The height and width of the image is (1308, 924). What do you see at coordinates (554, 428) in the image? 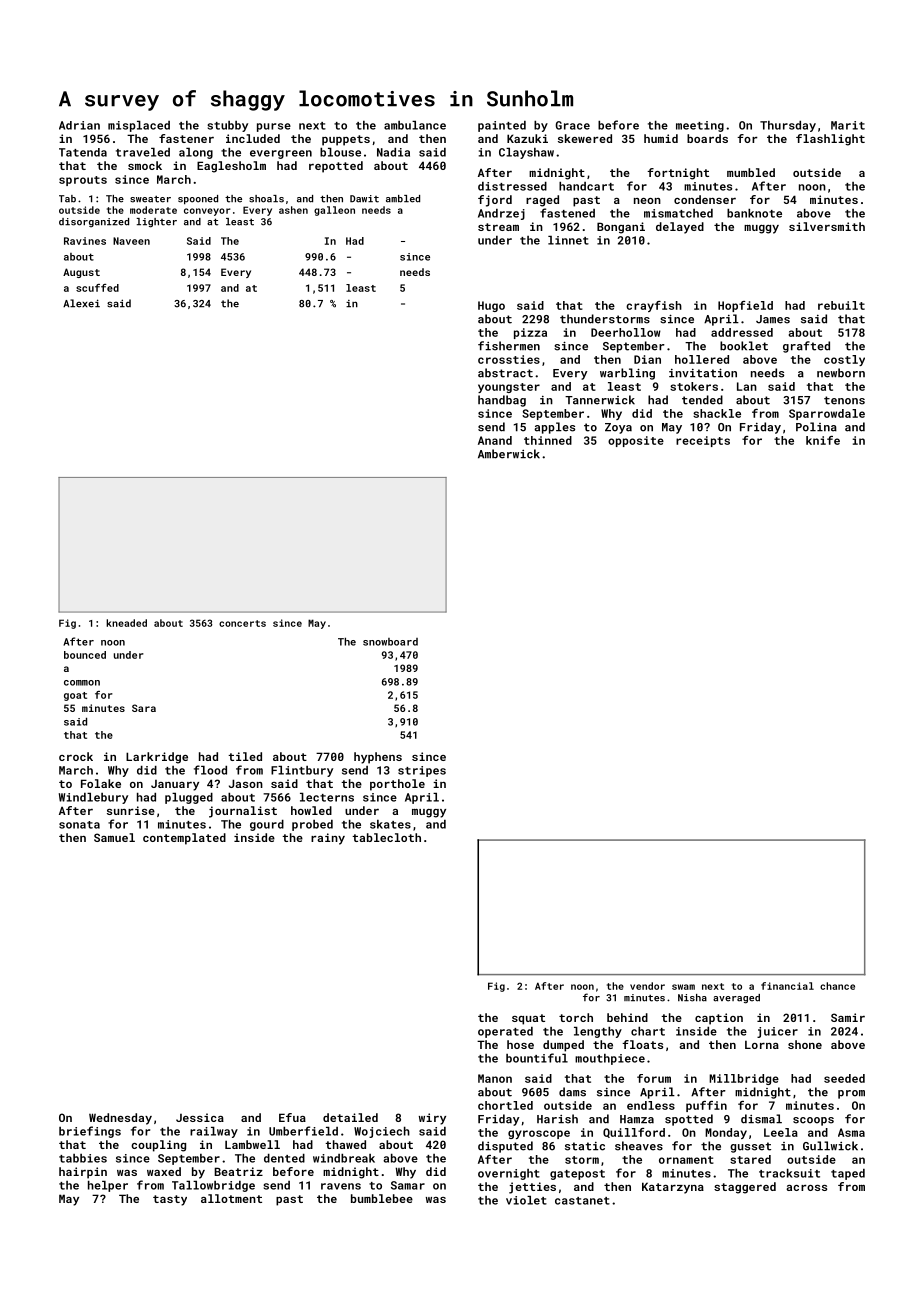
I see `apples` at bounding box center [554, 428].
